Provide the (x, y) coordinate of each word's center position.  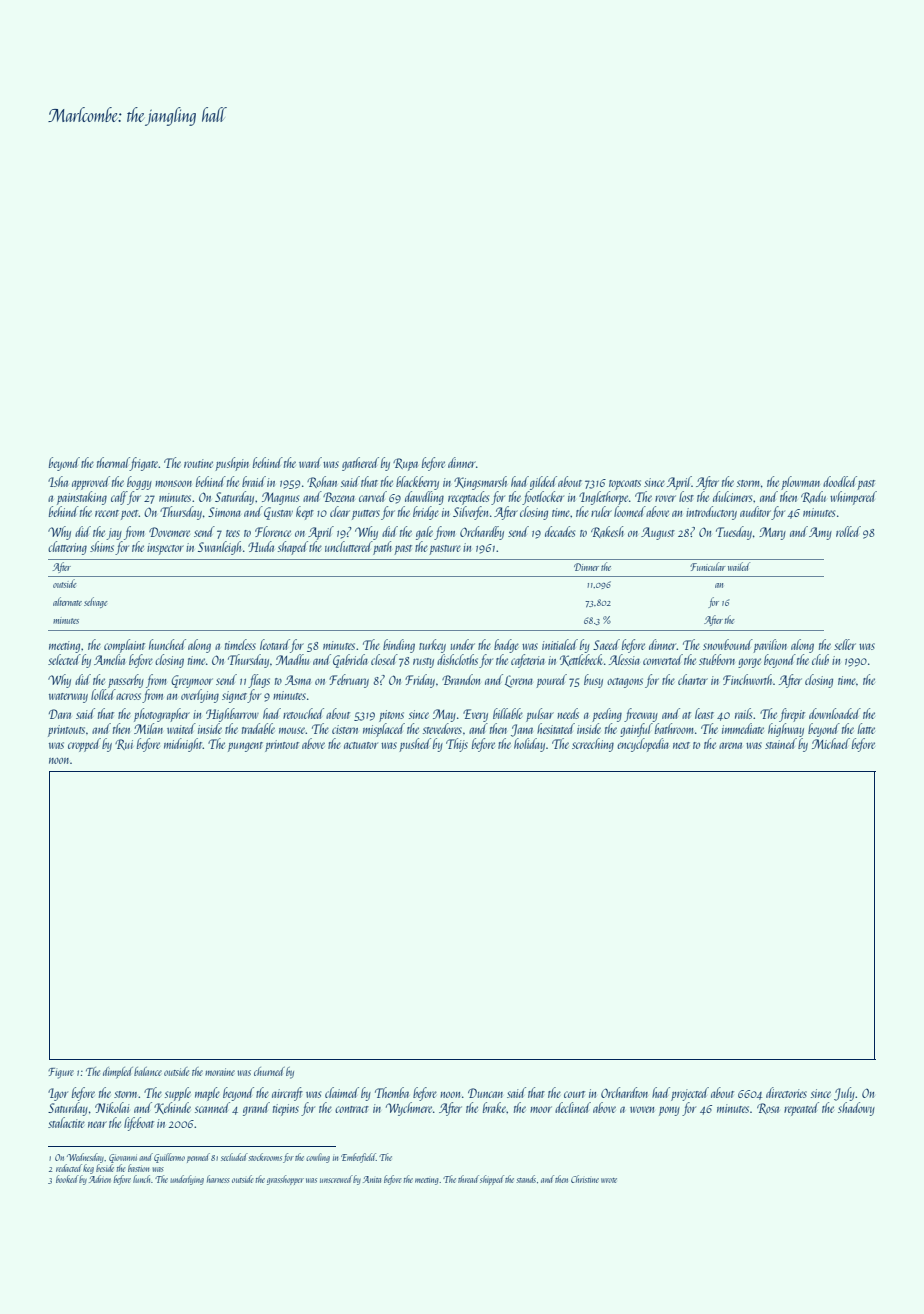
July (844, 1094)
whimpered (853, 498)
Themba (392, 1092)
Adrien (100, 1179)
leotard (275, 644)
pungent (245, 747)
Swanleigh (219, 548)
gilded (543, 483)
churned (269, 1071)
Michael (831, 743)
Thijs (457, 745)
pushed (415, 745)
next (681, 745)
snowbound (728, 644)
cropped (84, 745)
